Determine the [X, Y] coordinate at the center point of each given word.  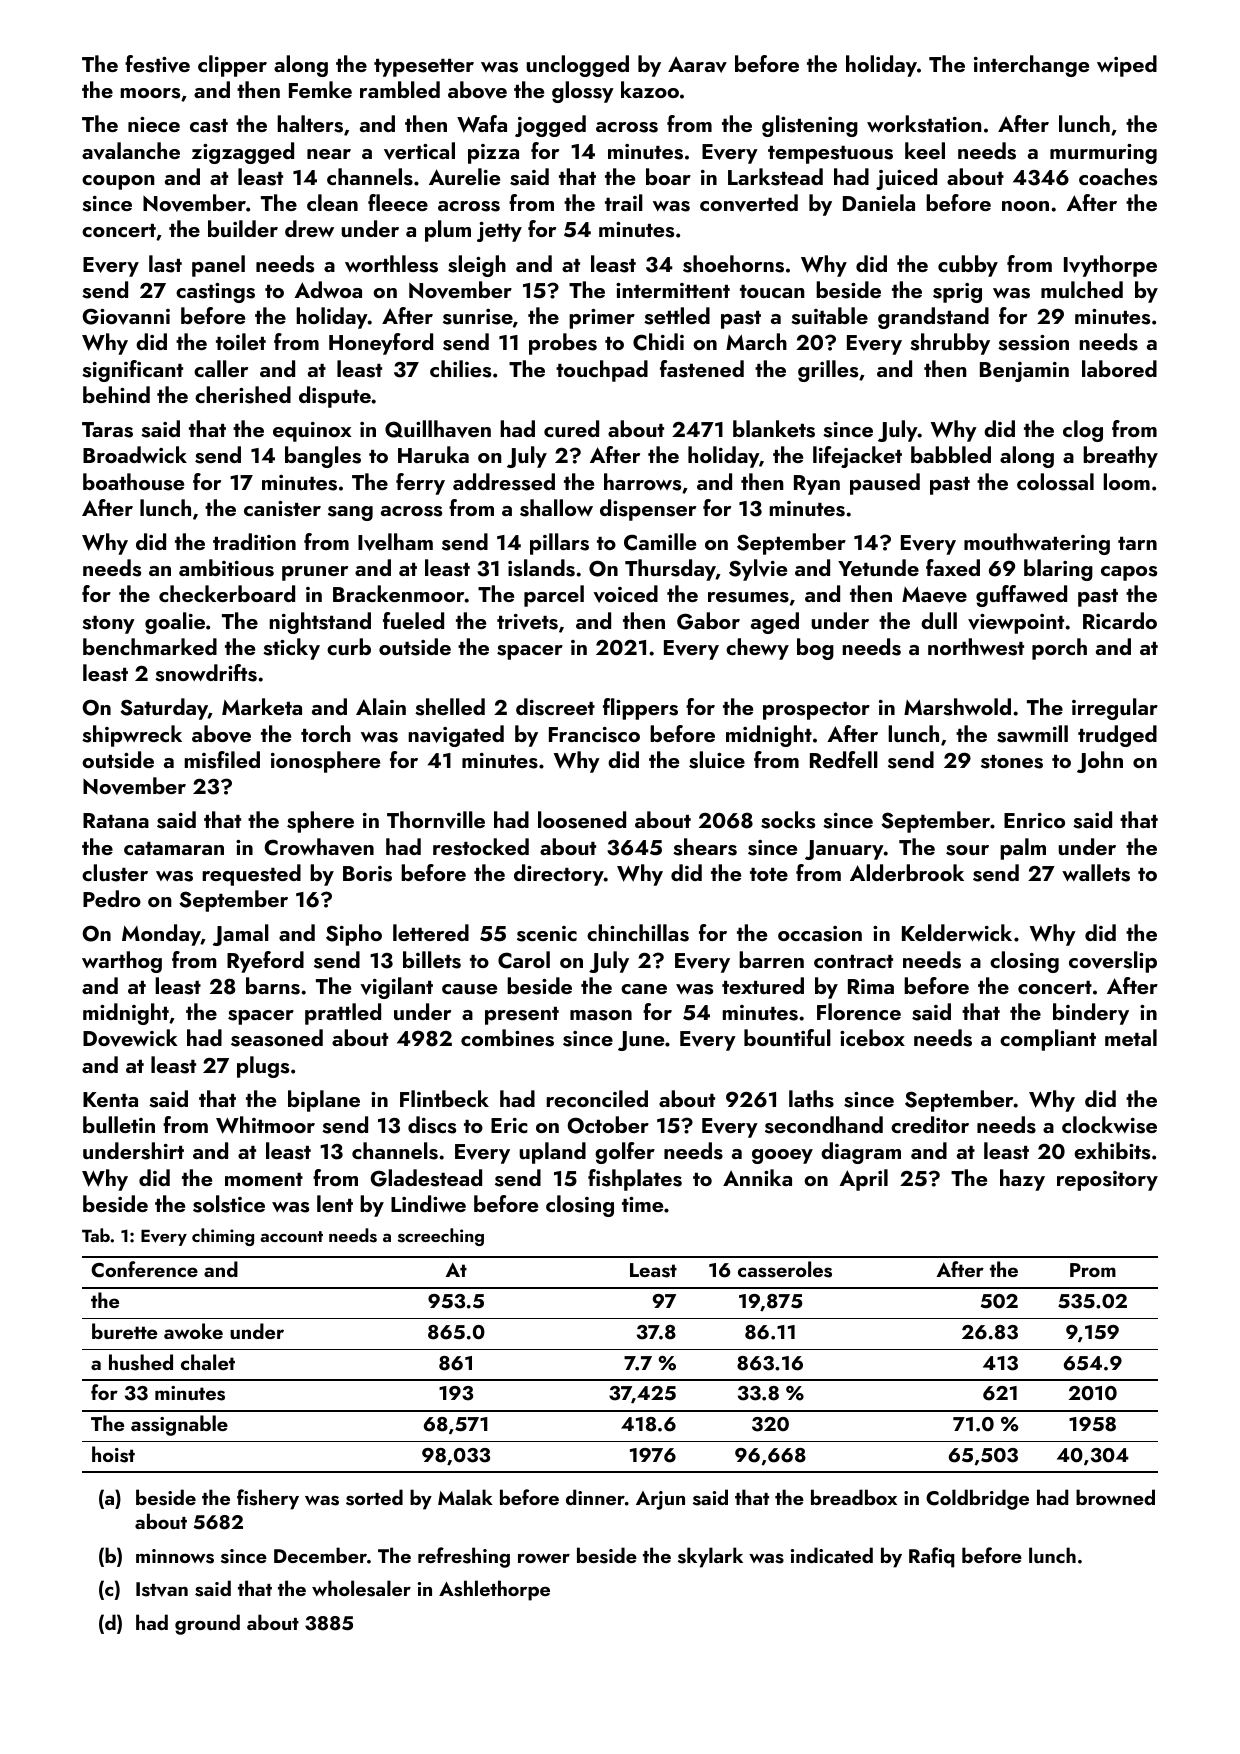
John [1100, 762]
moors [150, 93]
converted [749, 203]
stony [108, 625]
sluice [717, 760]
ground [207, 1624]
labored [1119, 368]
